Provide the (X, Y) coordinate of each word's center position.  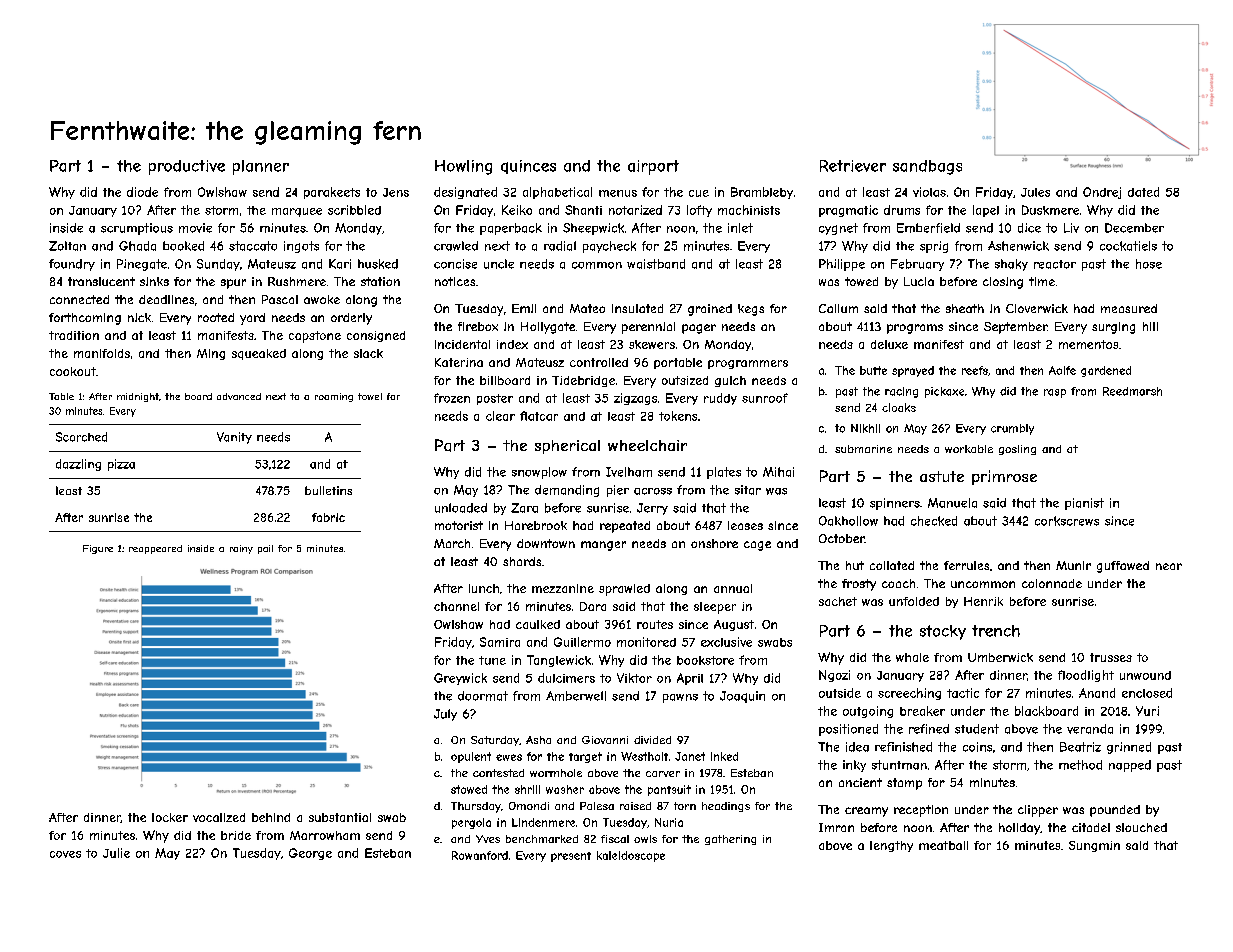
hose (1149, 264)
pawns (680, 698)
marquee (297, 212)
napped (1130, 766)
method (1080, 765)
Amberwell (576, 696)
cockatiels (1128, 246)
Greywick (460, 679)
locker (170, 817)
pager (699, 329)
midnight (138, 397)
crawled (456, 246)
